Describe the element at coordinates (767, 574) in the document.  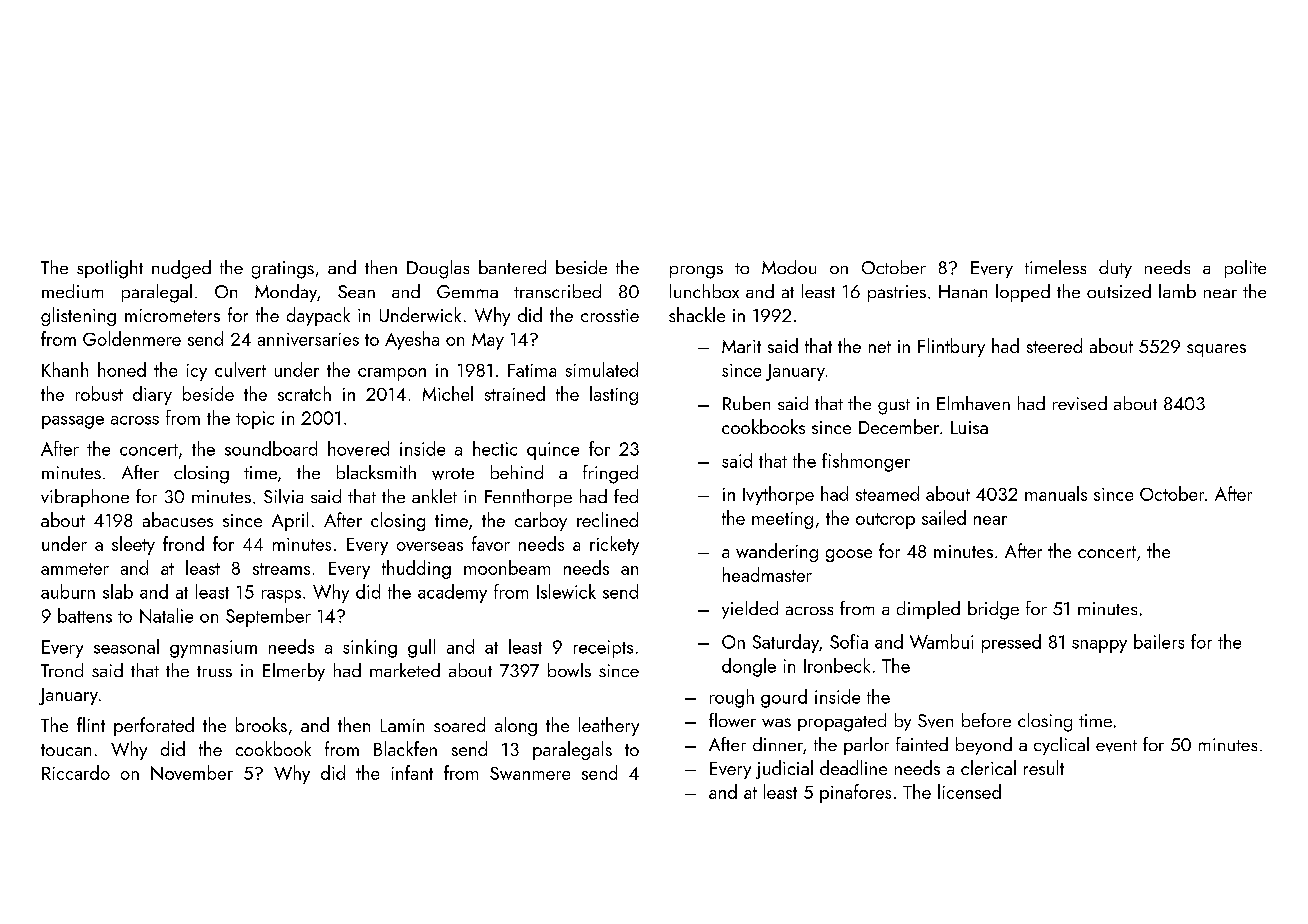
I see `headmaster` at that location.
